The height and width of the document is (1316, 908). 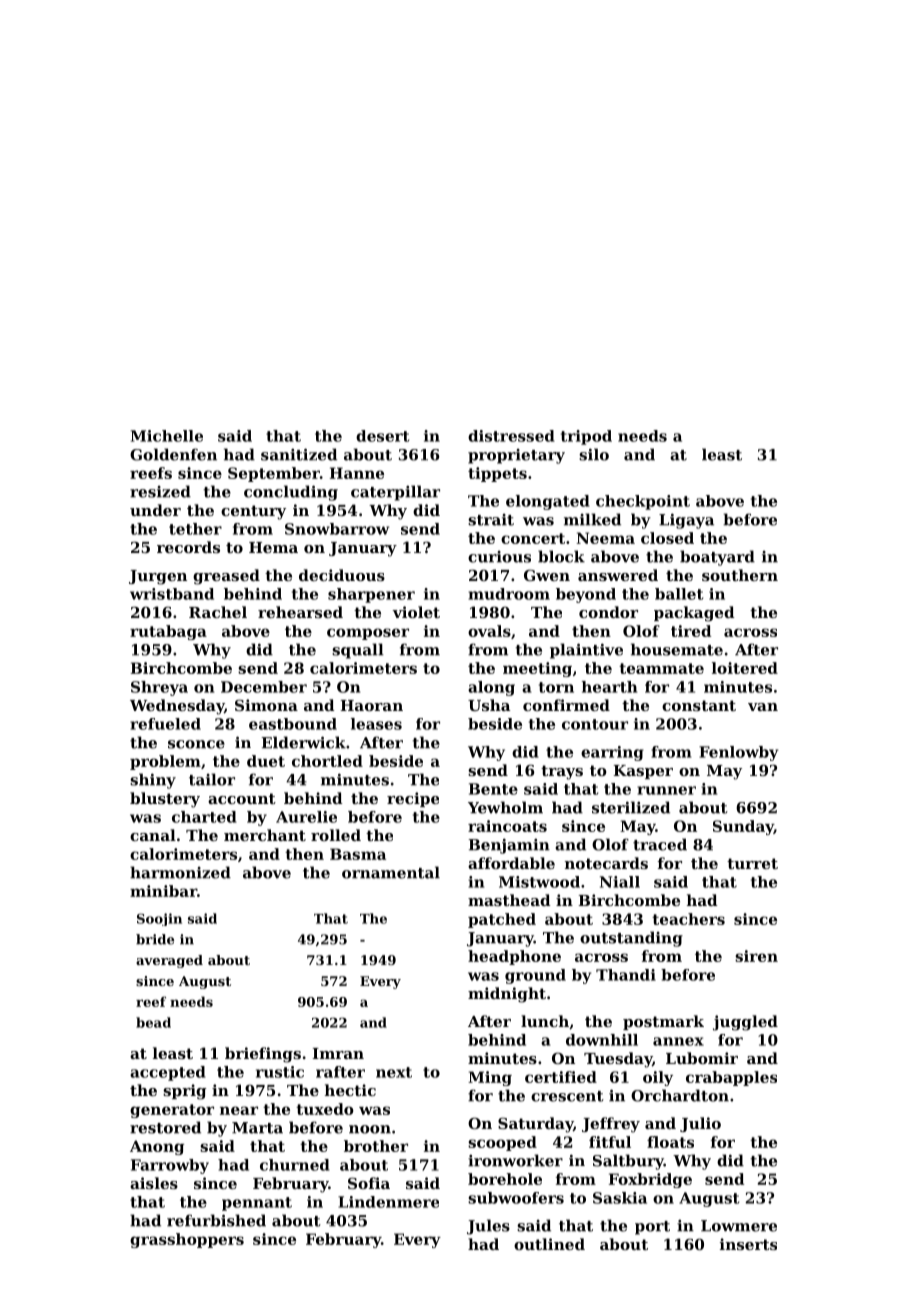 I want to click on grasshoppers, so click(x=187, y=1240).
